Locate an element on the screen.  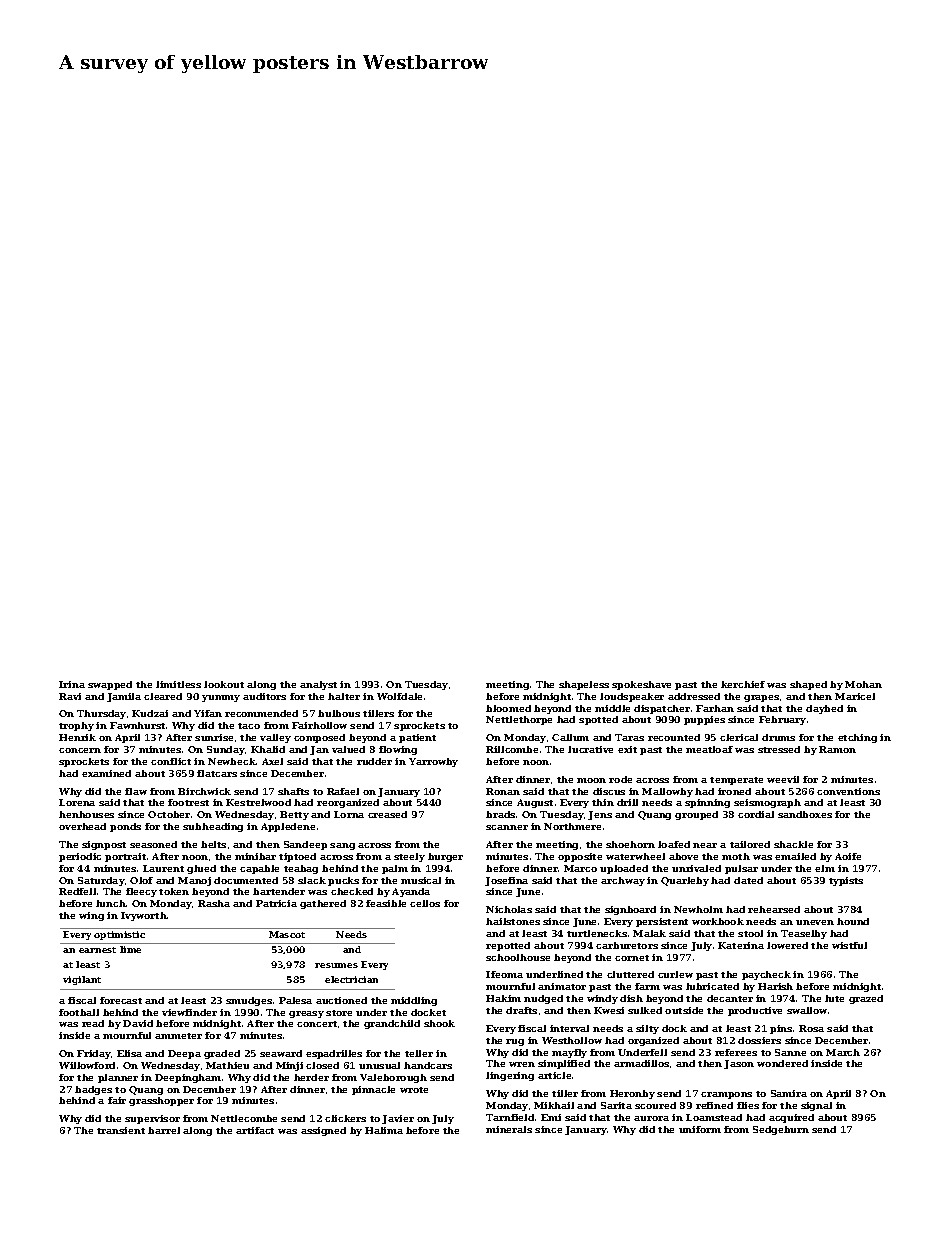
Mohan is located at coordinates (863, 684).
